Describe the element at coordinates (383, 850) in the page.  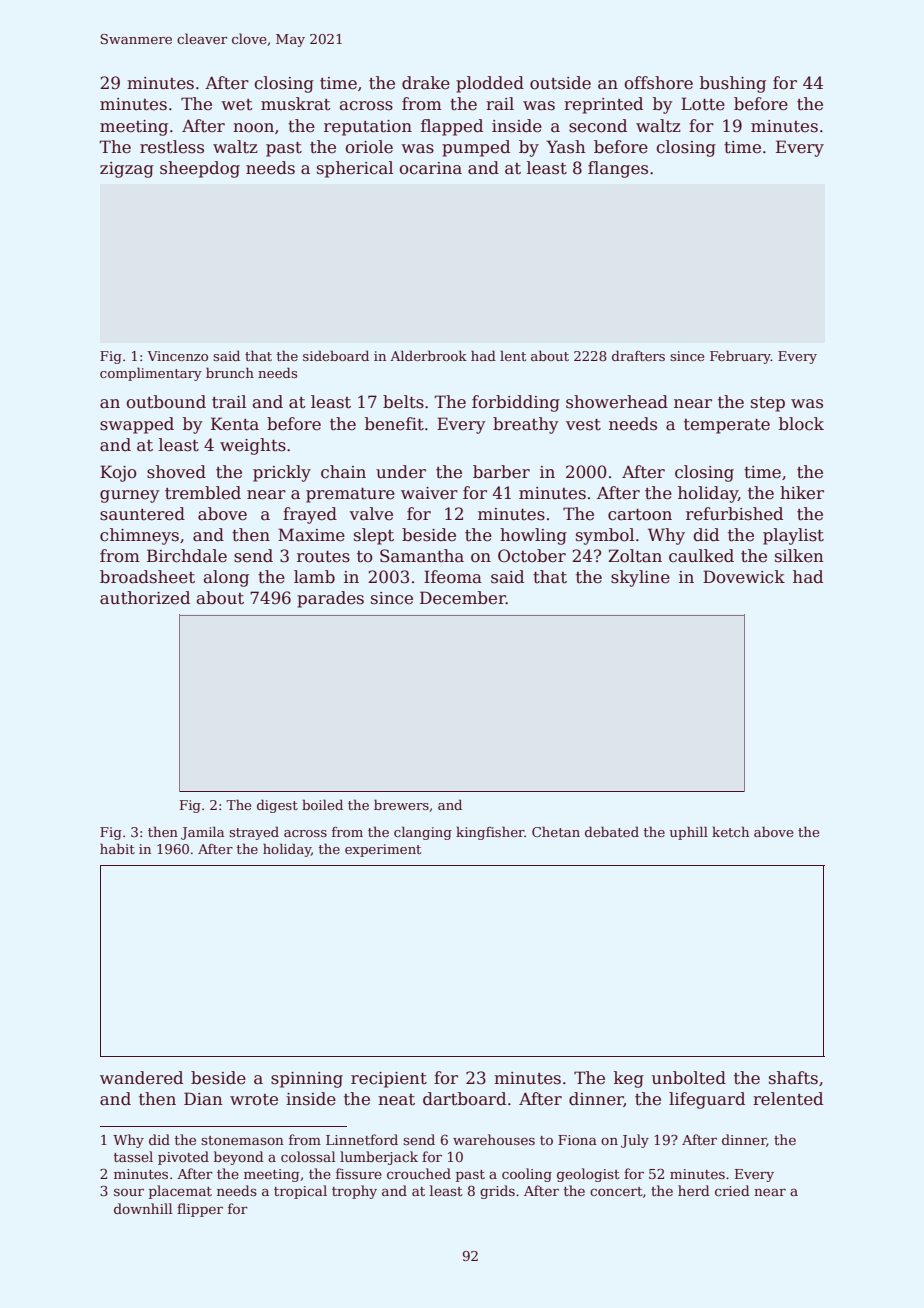
I see `experiment` at that location.
